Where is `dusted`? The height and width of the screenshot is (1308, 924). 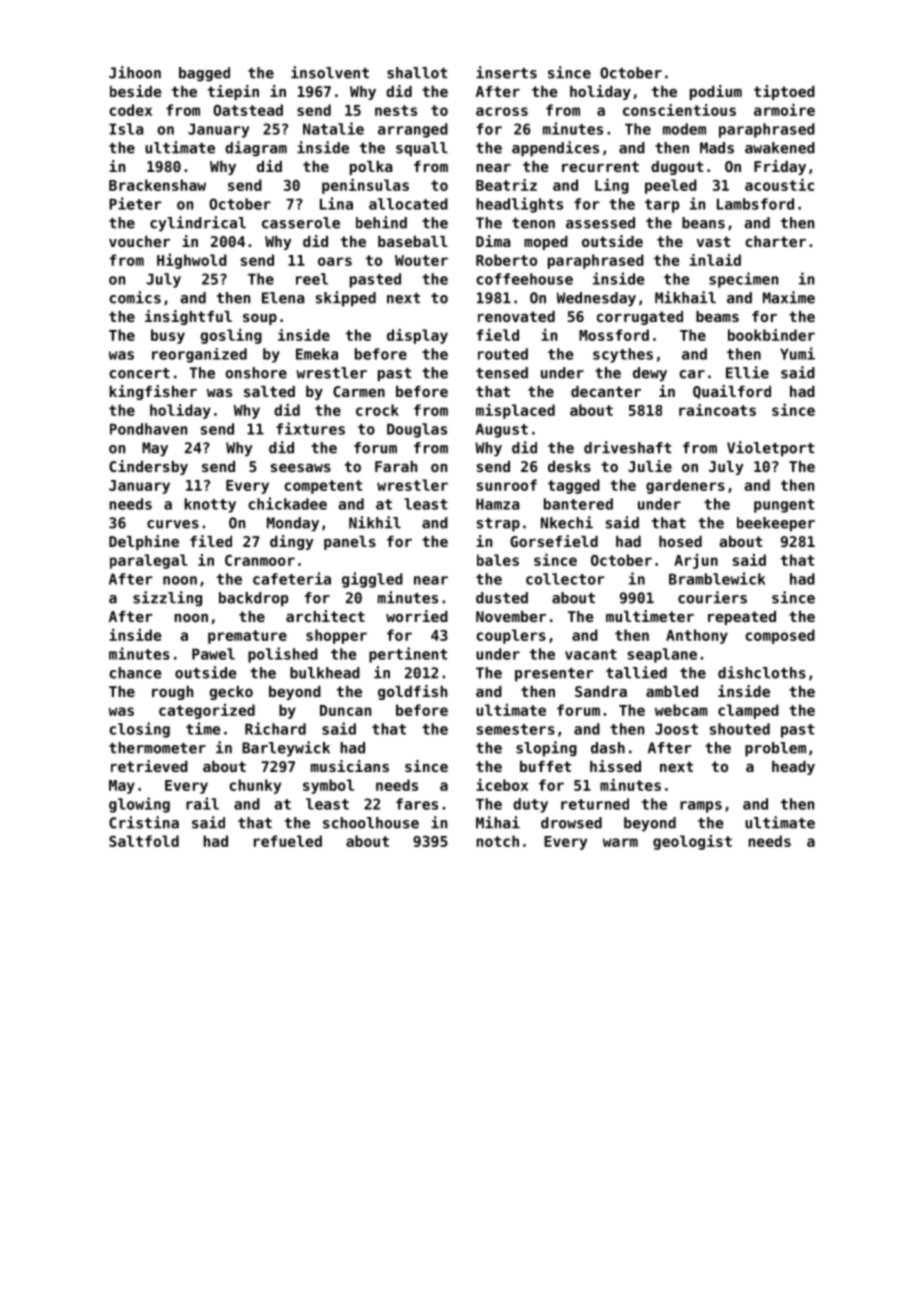 dusted is located at coordinates (502, 598).
